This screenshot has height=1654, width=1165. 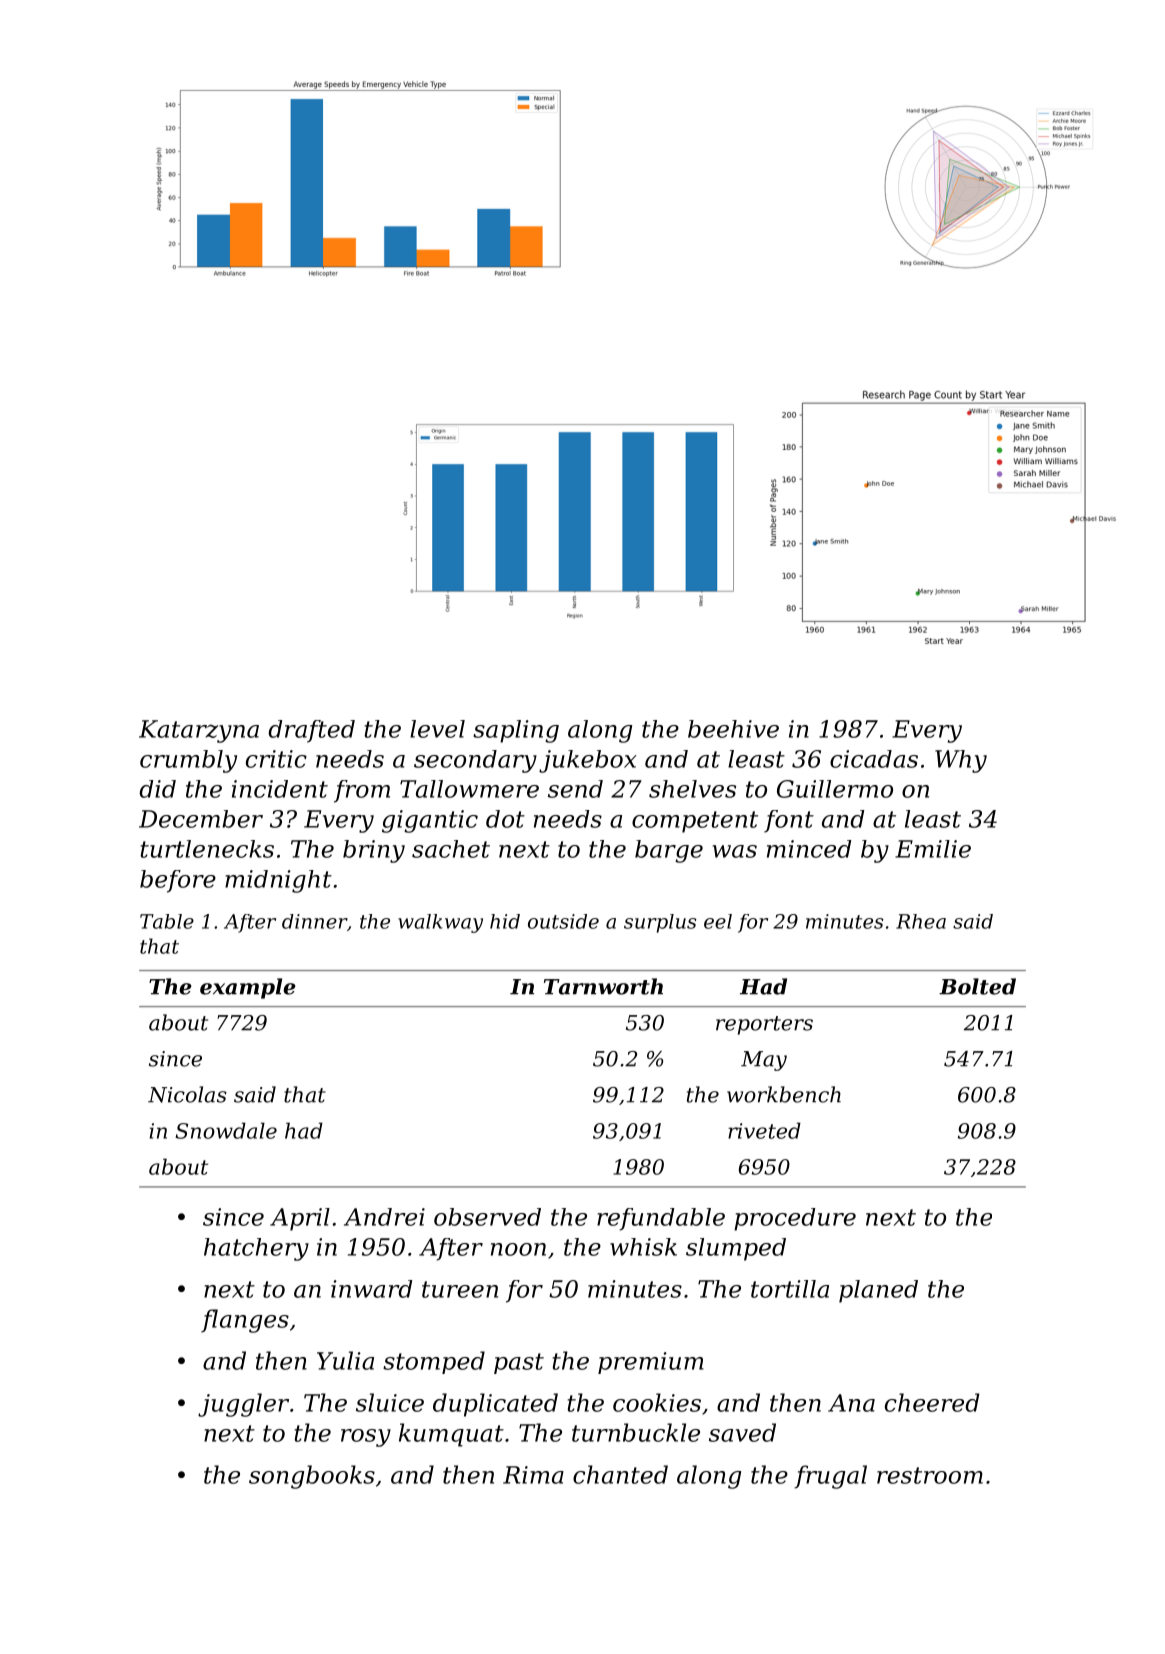 What do you see at coordinates (961, 761) in the screenshot?
I see `Why` at bounding box center [961, 761].
